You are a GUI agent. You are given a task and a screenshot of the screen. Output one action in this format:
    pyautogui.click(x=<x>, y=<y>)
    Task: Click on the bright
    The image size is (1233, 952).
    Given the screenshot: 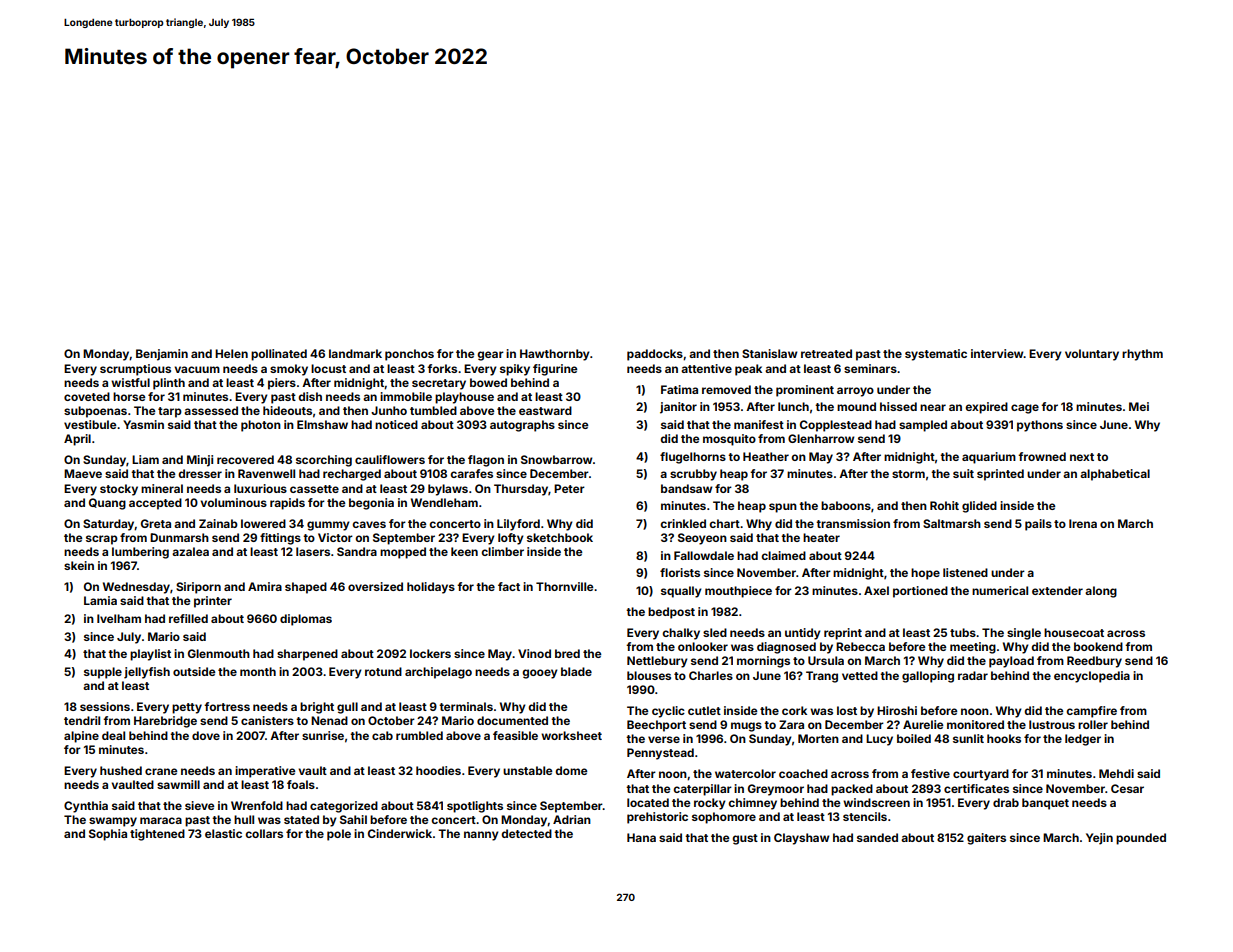 What is the action you would take?
    pyautogui.click(x=317, y=708)
